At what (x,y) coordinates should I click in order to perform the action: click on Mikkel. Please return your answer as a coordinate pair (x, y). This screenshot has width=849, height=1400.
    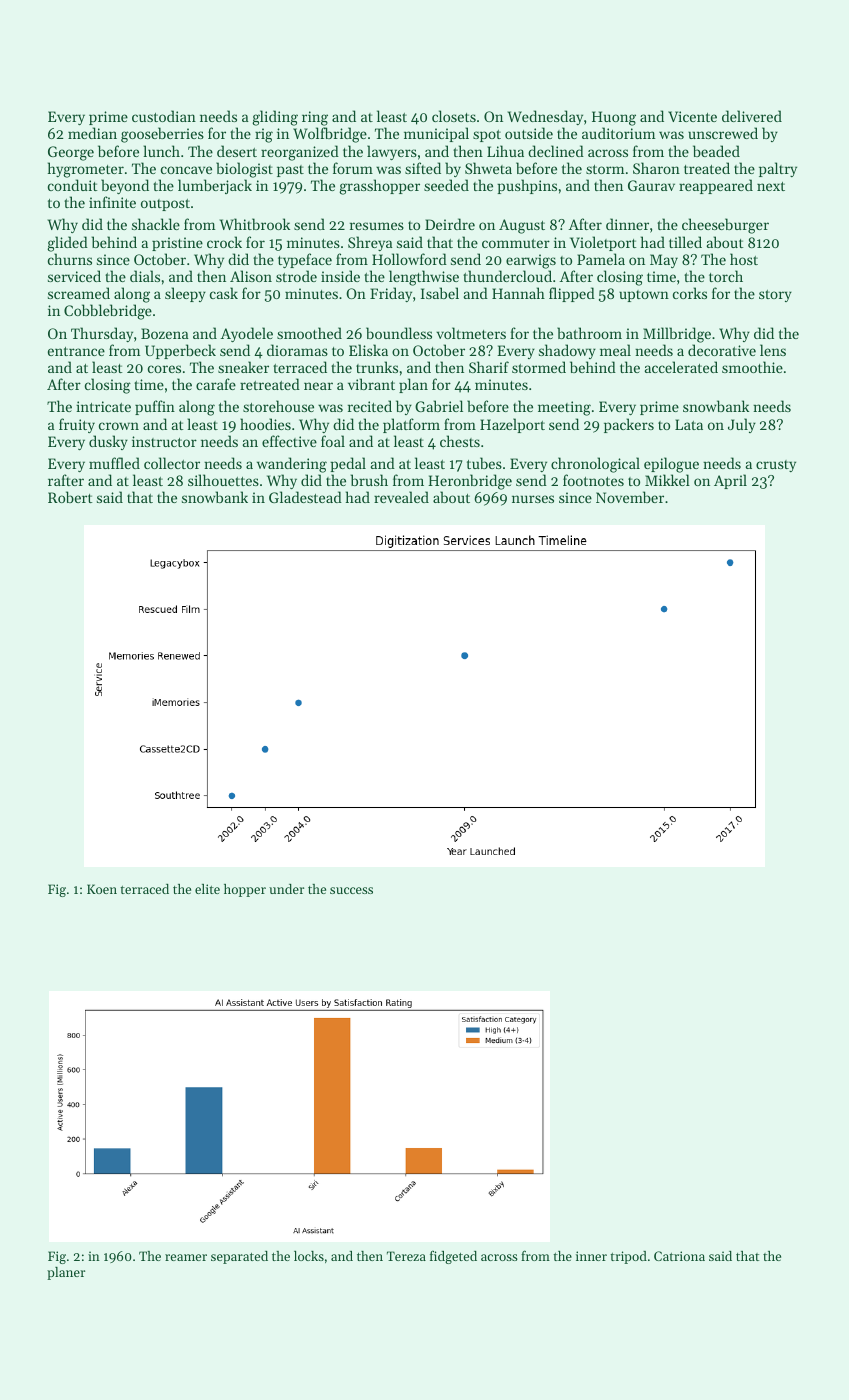
    Looking at the image, I should click on (667, 480).
